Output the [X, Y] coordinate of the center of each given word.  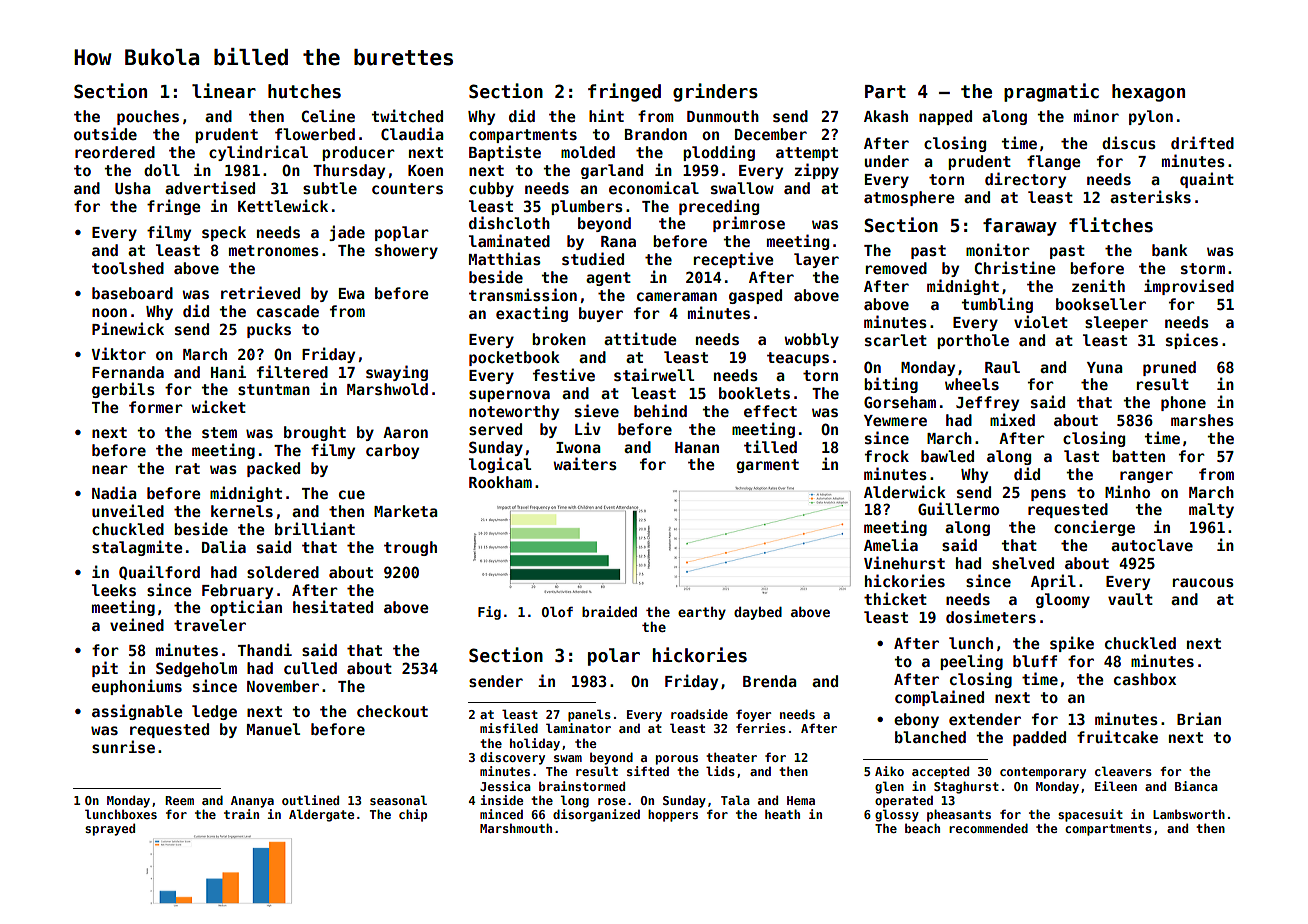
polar [614, 657]
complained [939, 698]
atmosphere [909, 198]
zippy [817, 171]
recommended [988, 828]
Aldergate [321, 815]
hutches [304, 91]
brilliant [315, 528]
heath [782, 814]
